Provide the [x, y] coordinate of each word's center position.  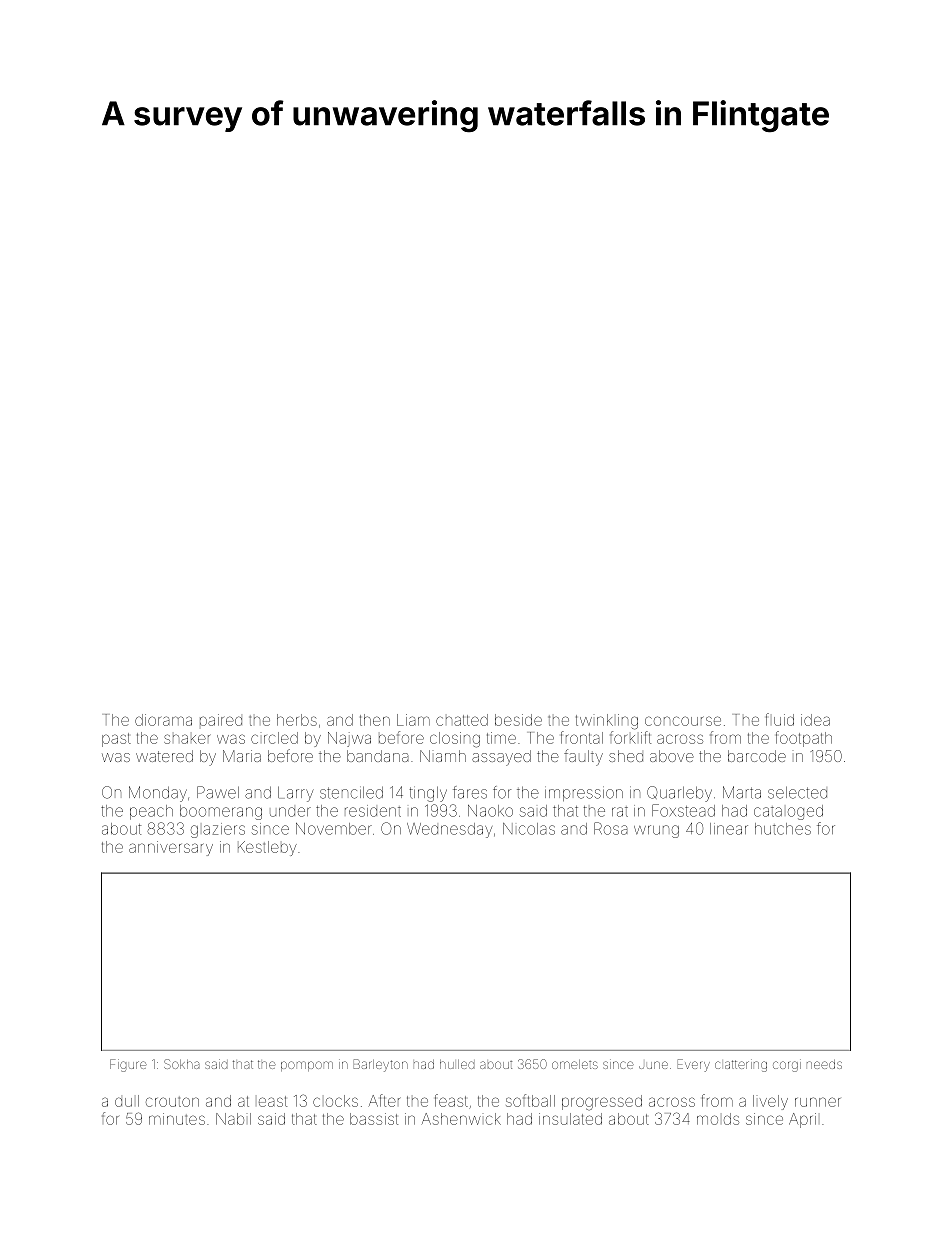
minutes [177, 1119]
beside [518, 720]
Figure [128, 1065]
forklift [630, 737]
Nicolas [529, 829]
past [116, 740]
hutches [783, 829]
